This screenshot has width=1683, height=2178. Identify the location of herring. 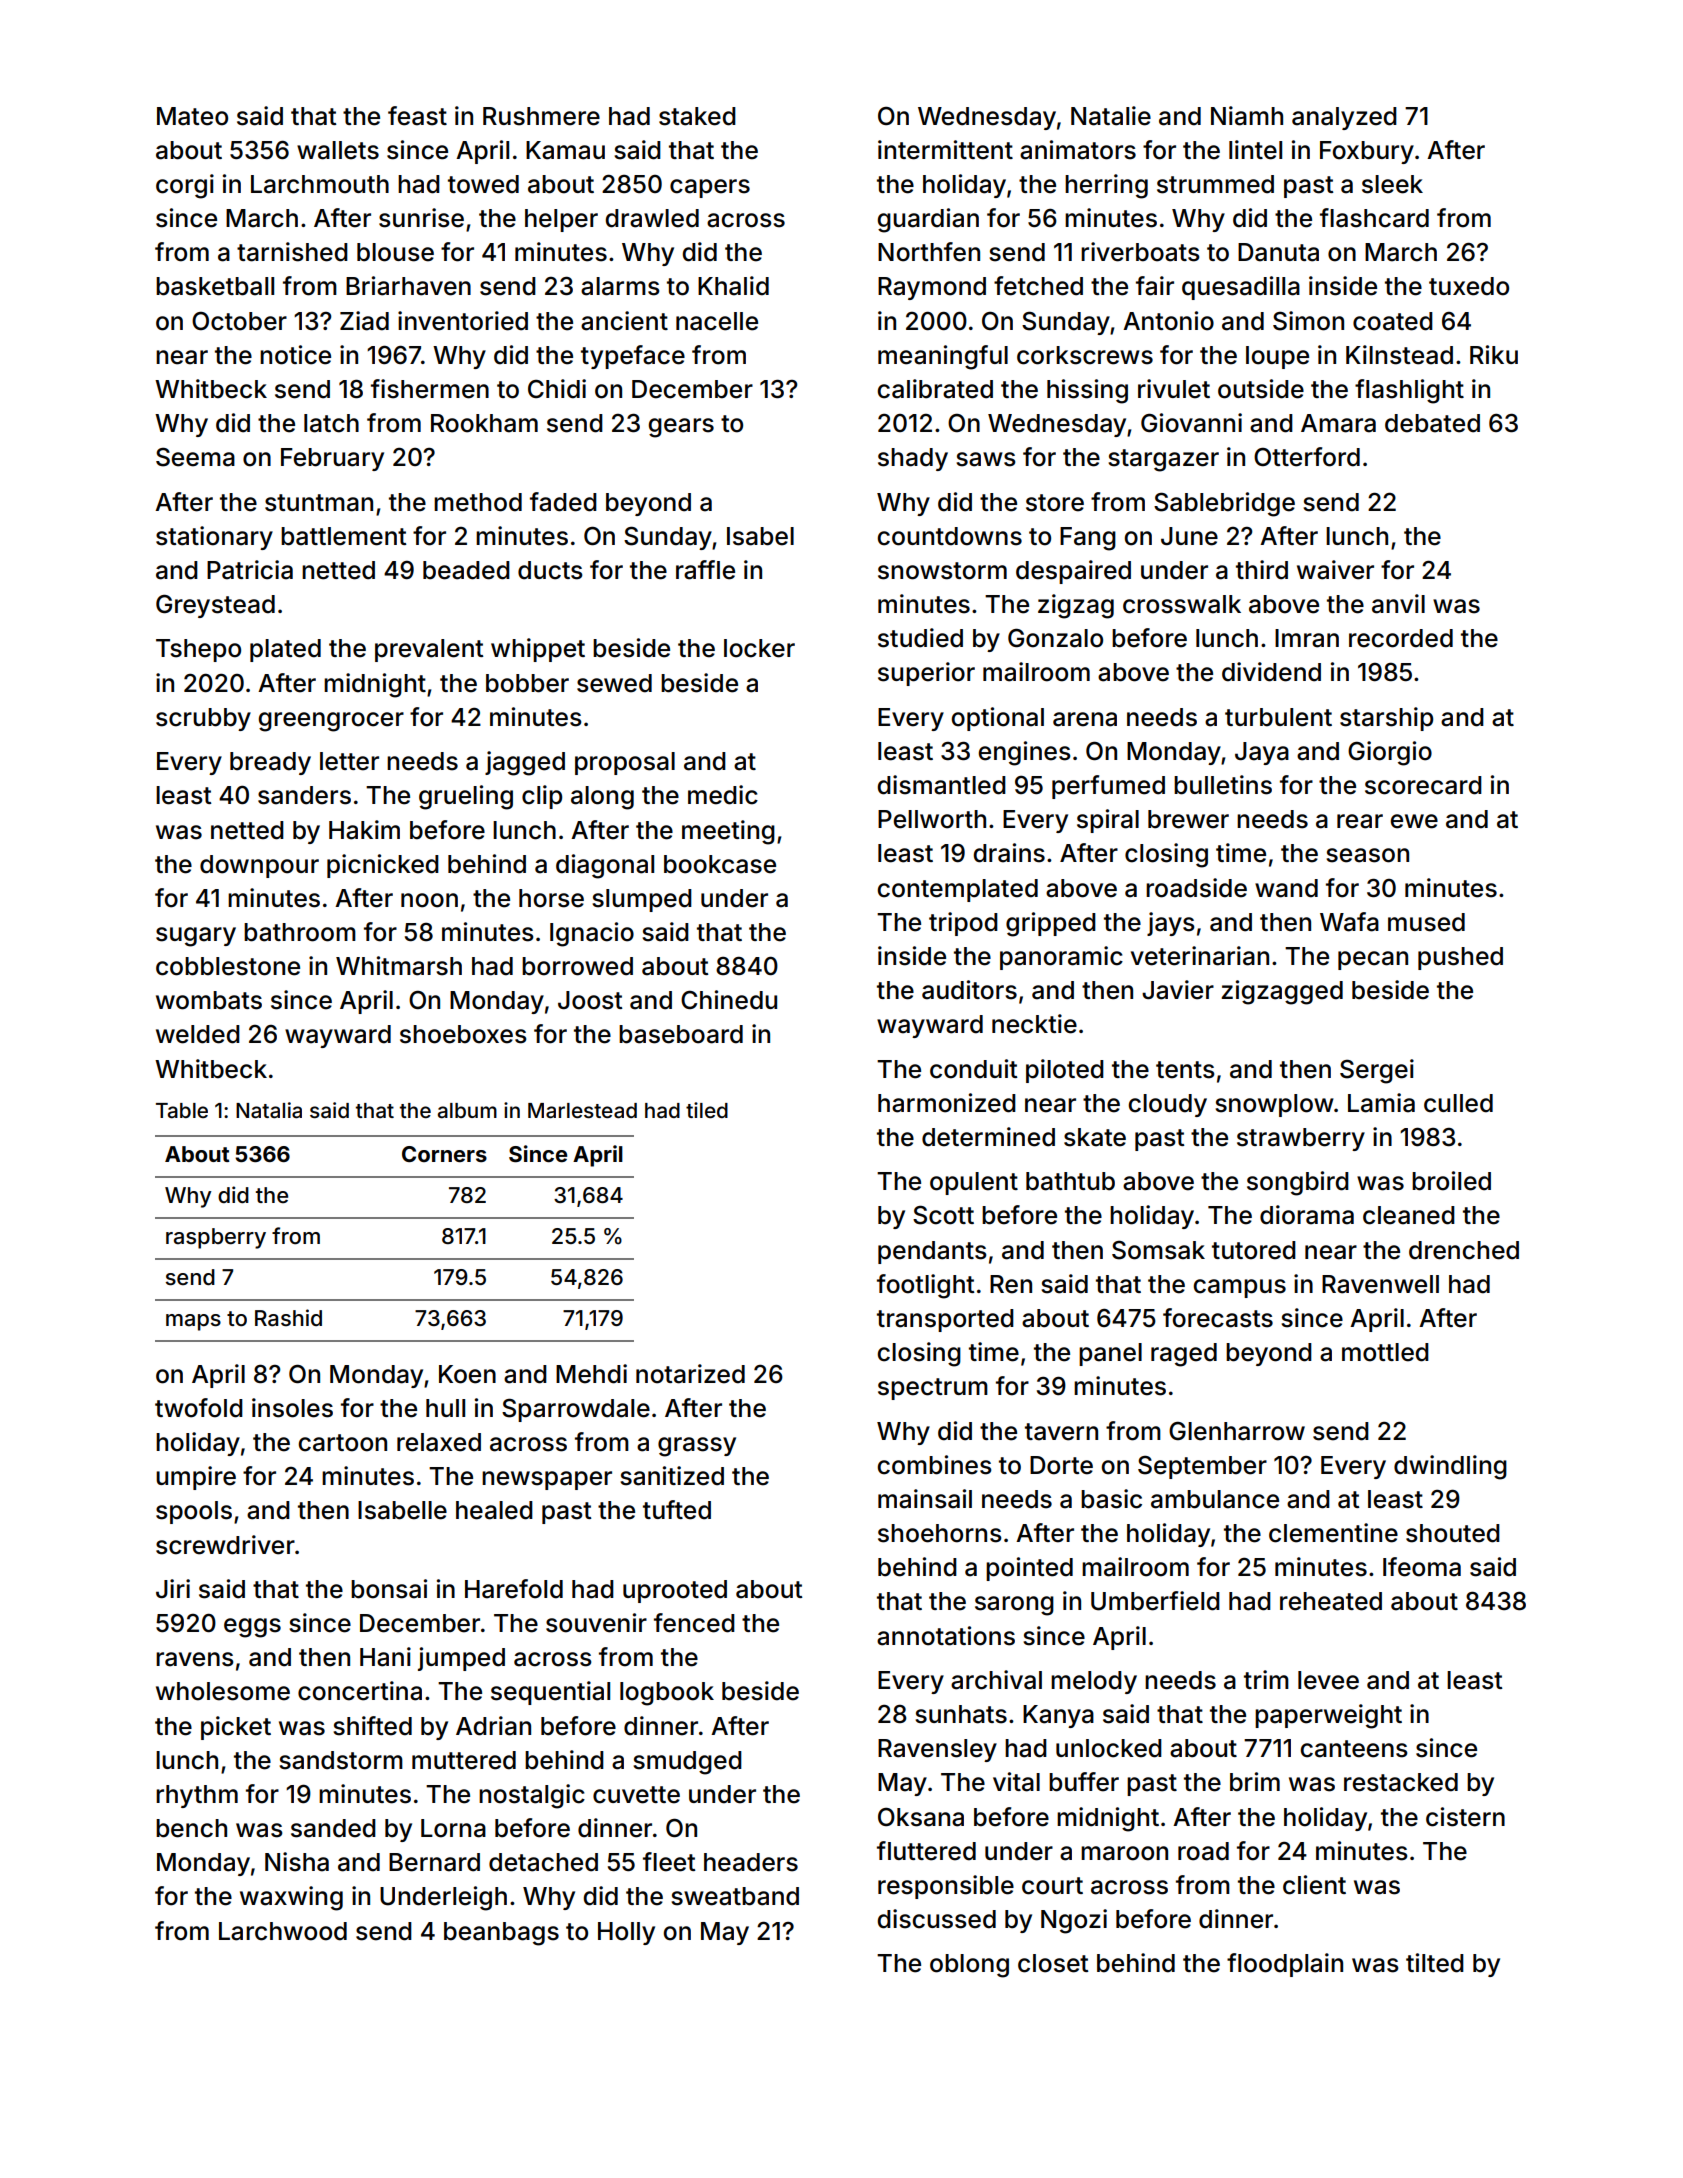
(1106, 186).
